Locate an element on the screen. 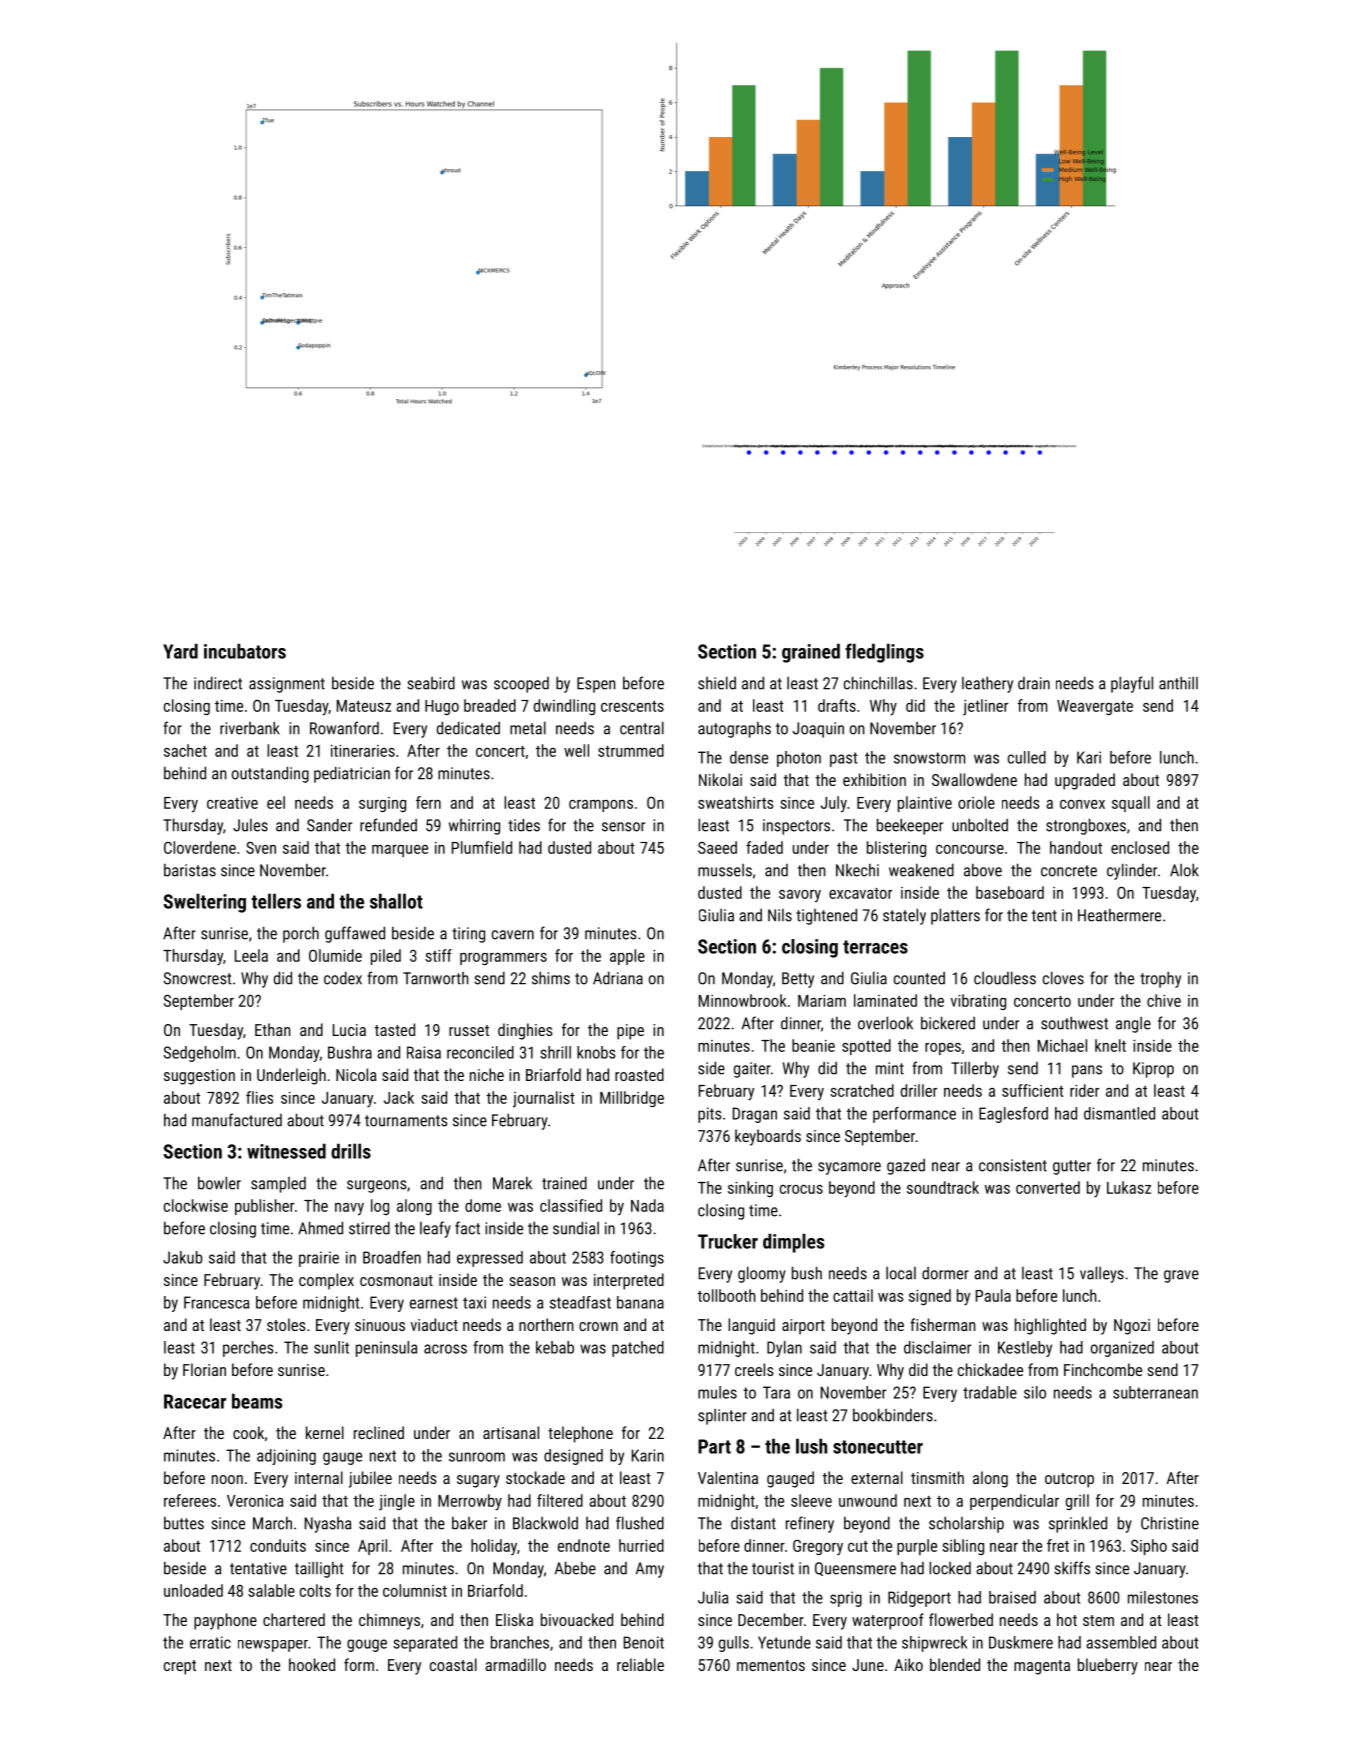 This screenshot has height=1762, width=1362. hurried is located at coordinates (641, 1545).
